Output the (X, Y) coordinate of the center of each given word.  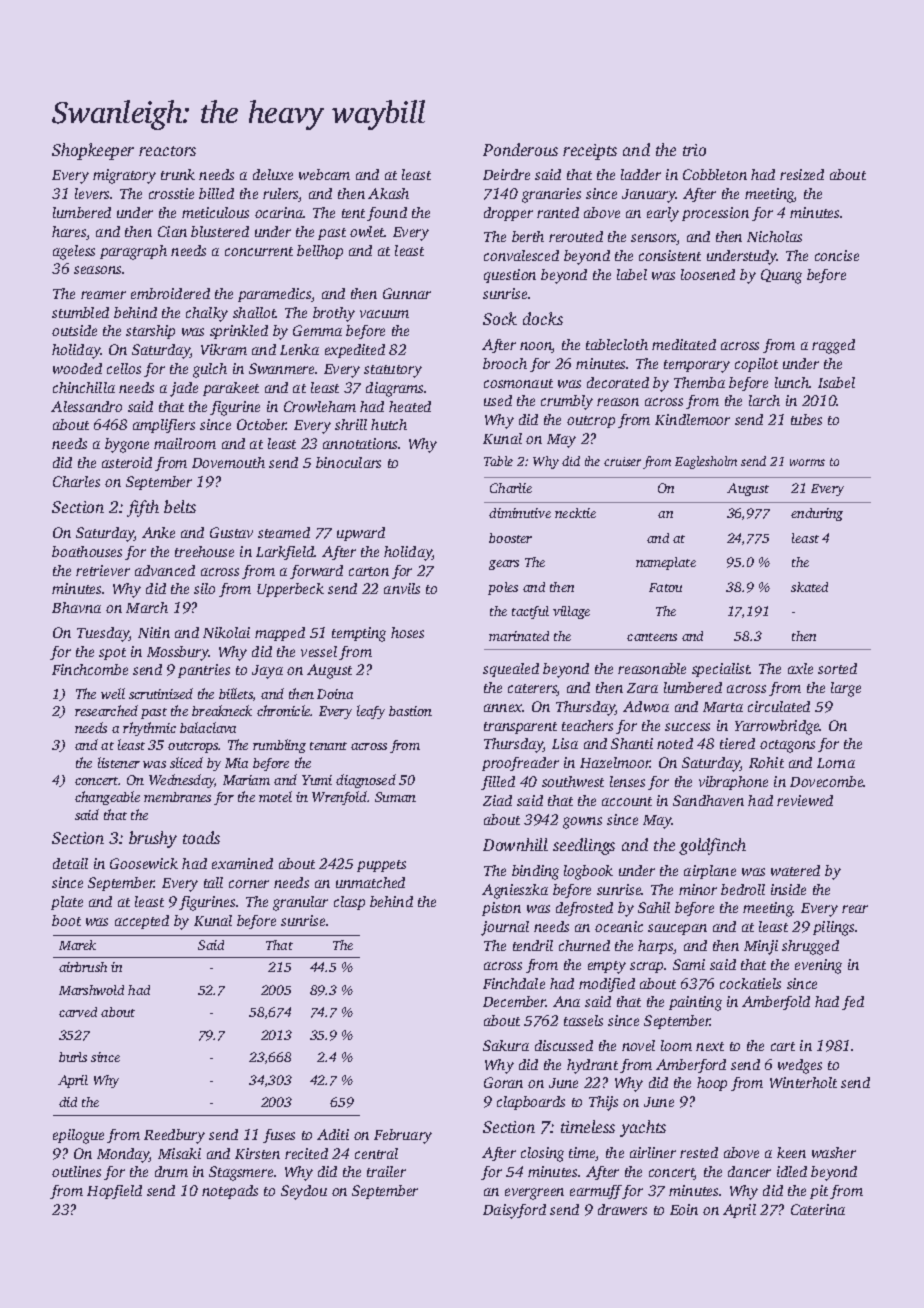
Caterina (818, 1209)
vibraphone (733, 783)
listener (119, 762)
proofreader (520, 764)
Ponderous (520, 149)
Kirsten (257, 1153)
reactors (167, 151)
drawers (622, 1209)
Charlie (511, 488)
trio (694, 150)
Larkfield (285, 553)
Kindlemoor (692, 419)
